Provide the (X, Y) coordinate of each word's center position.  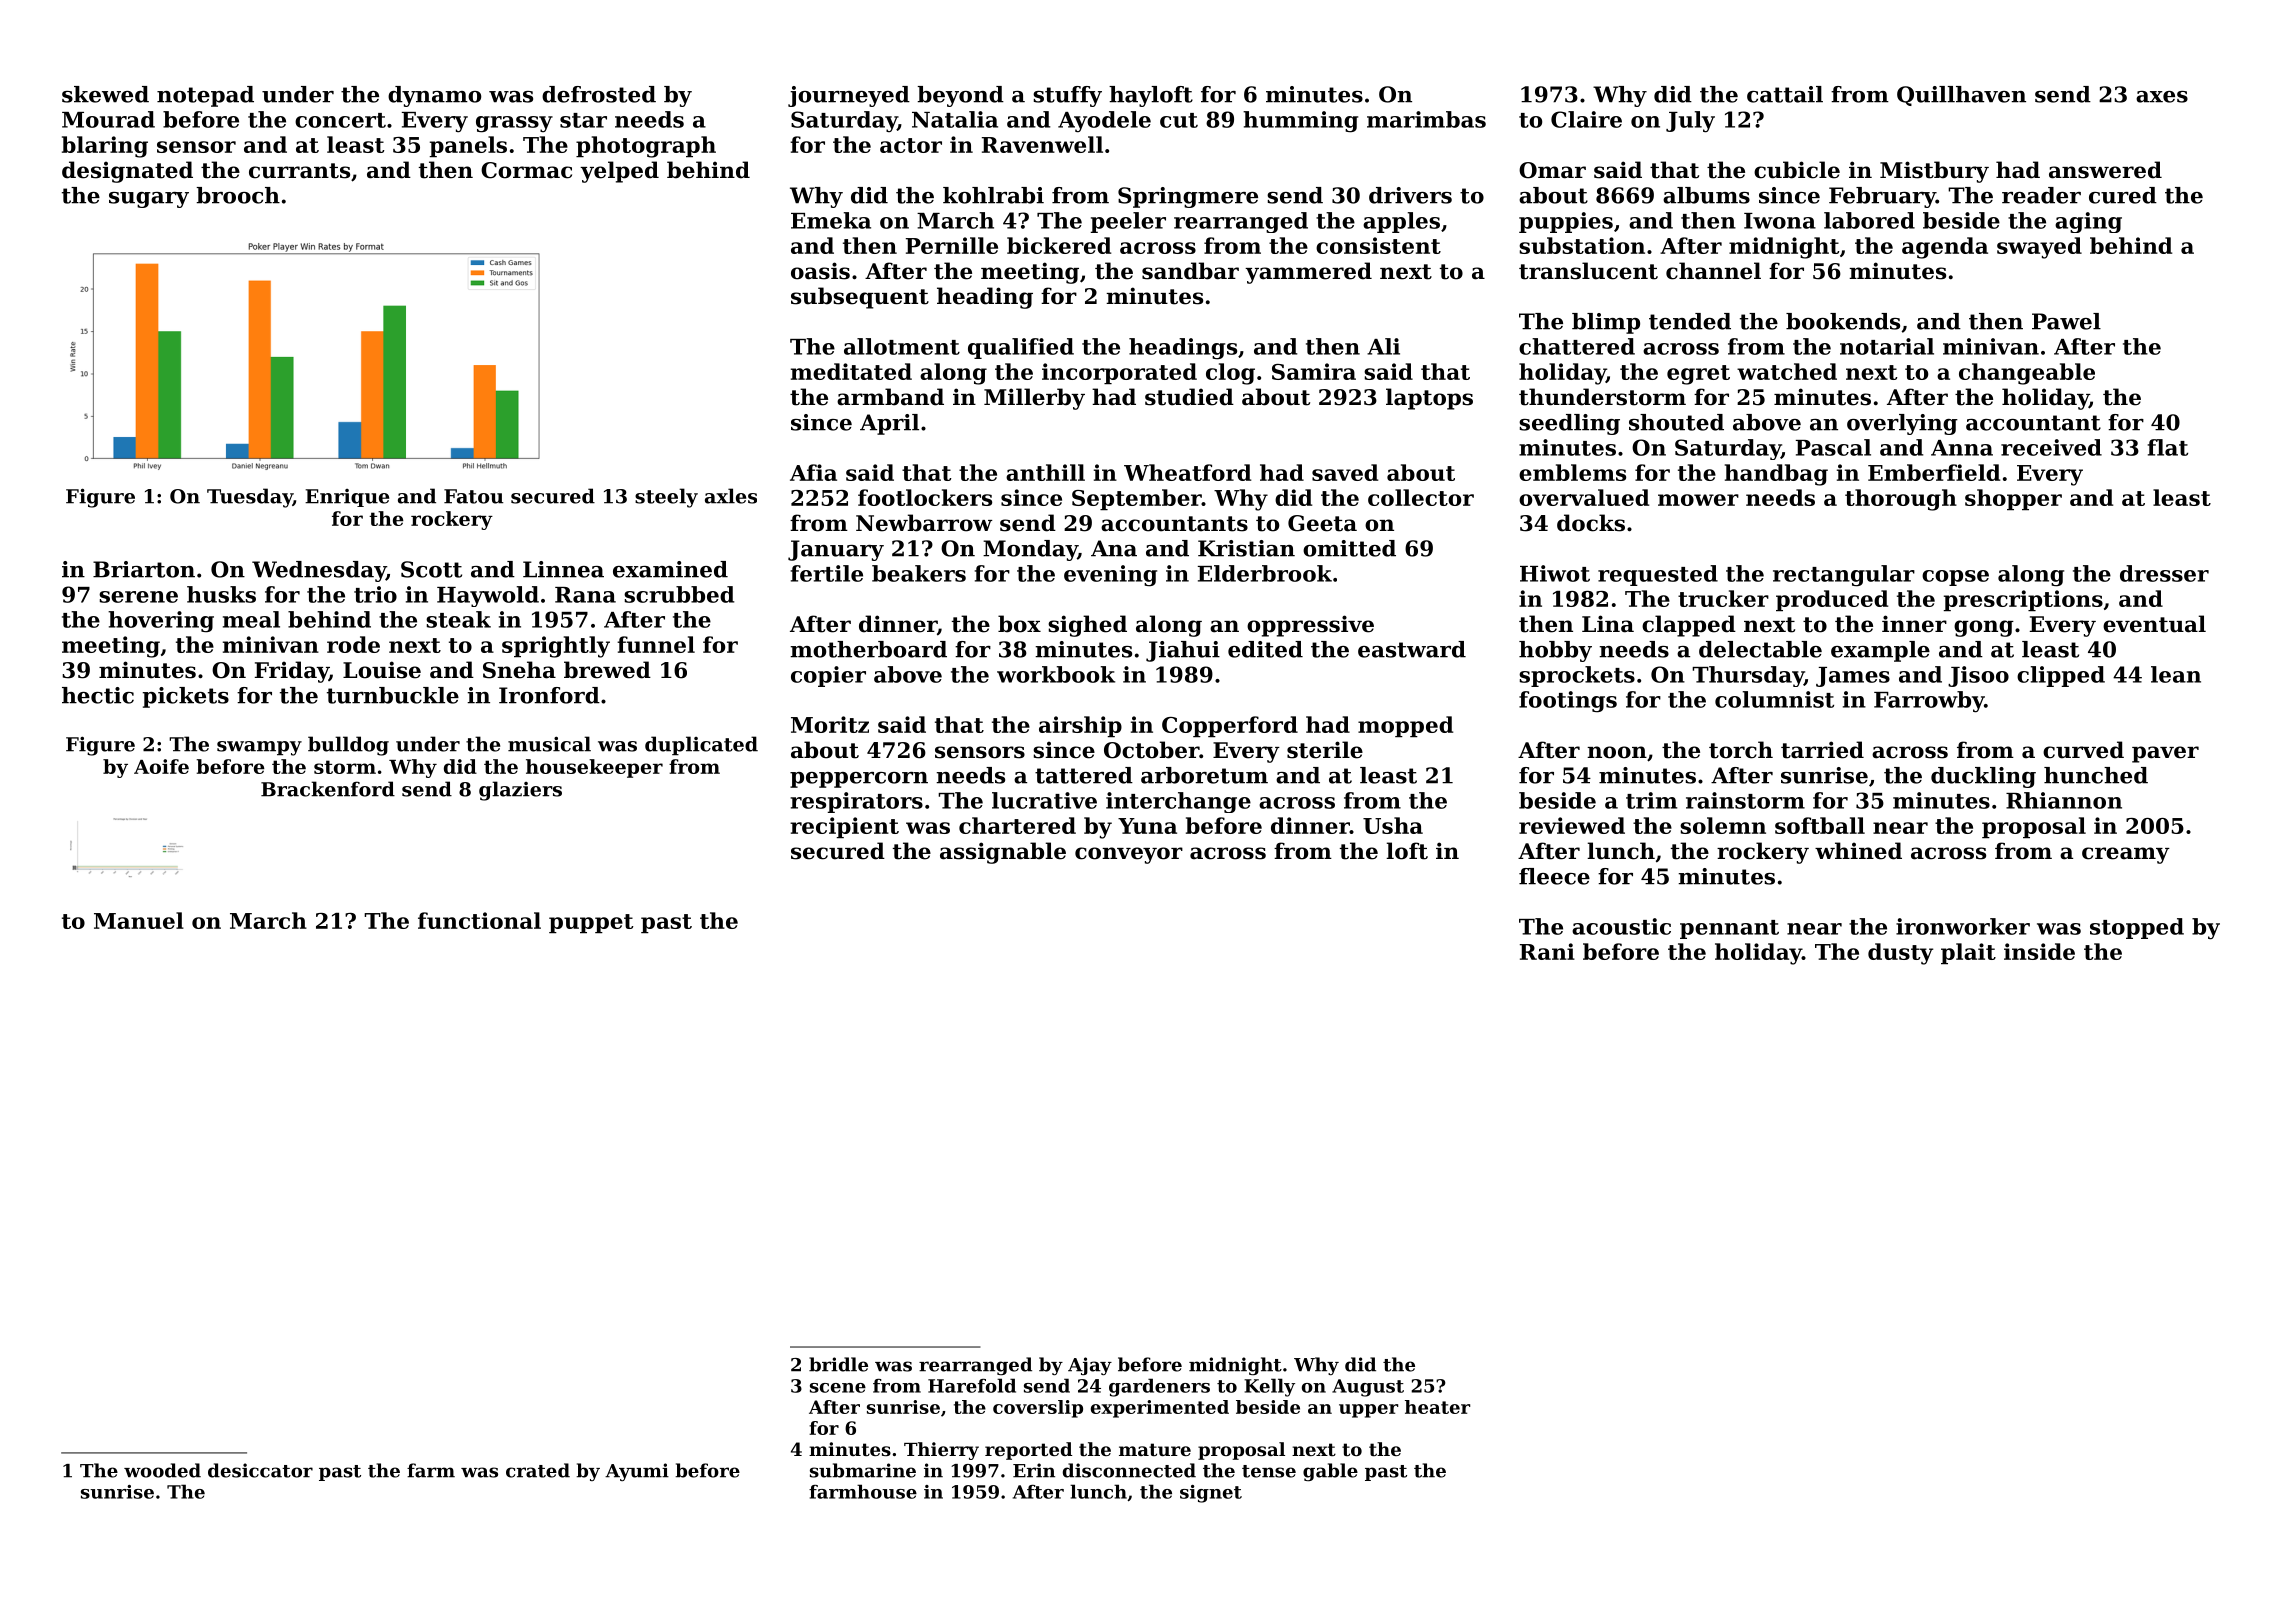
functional (479, 920)
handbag (1776, 475)
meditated (851, 371)
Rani (1547, 951)
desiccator (260, 1470)
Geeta (1322, 523)
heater (1437, 1407)
